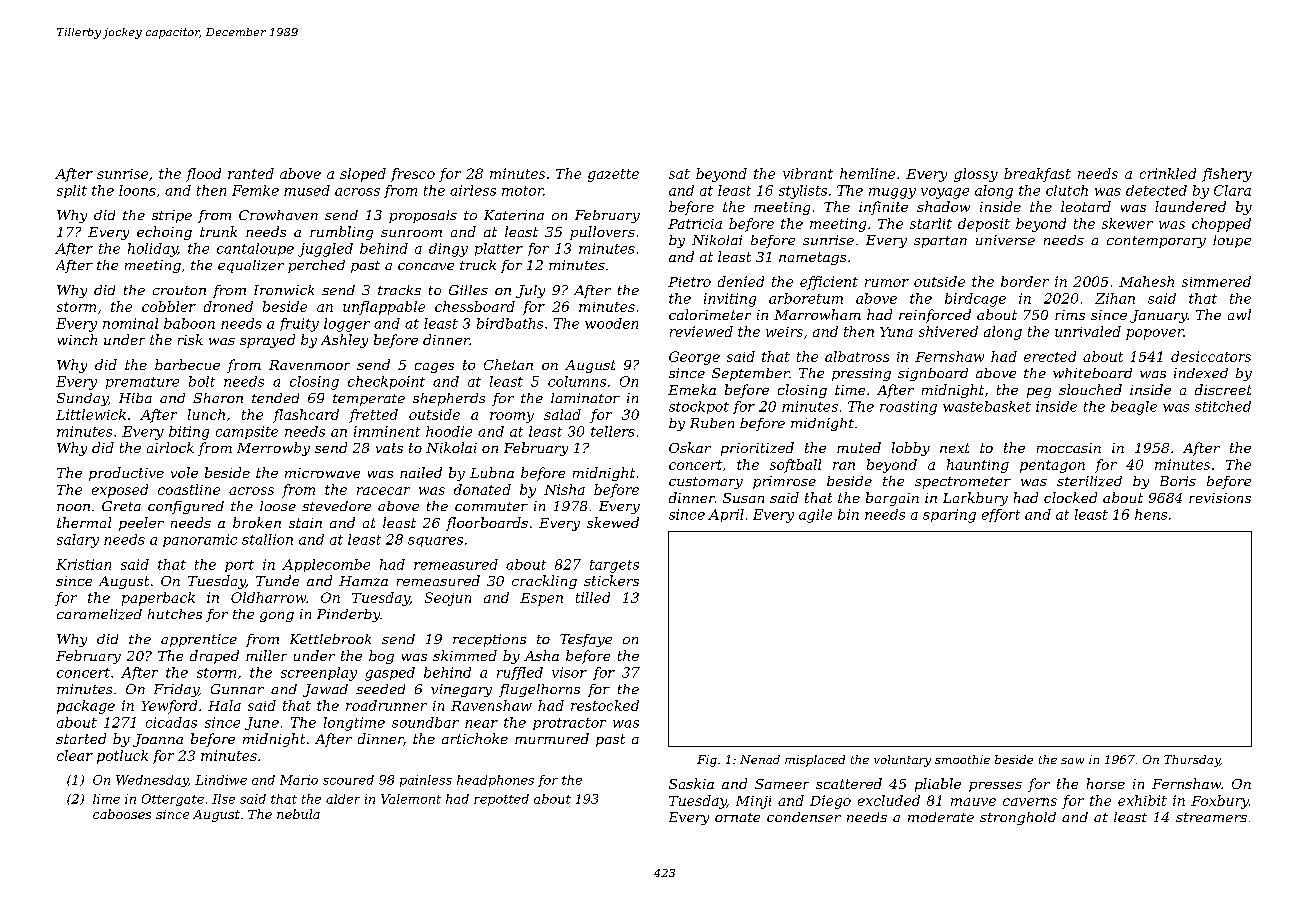 The image size is (1308, 924). I want to click on Pietro, so click(689, 282).
